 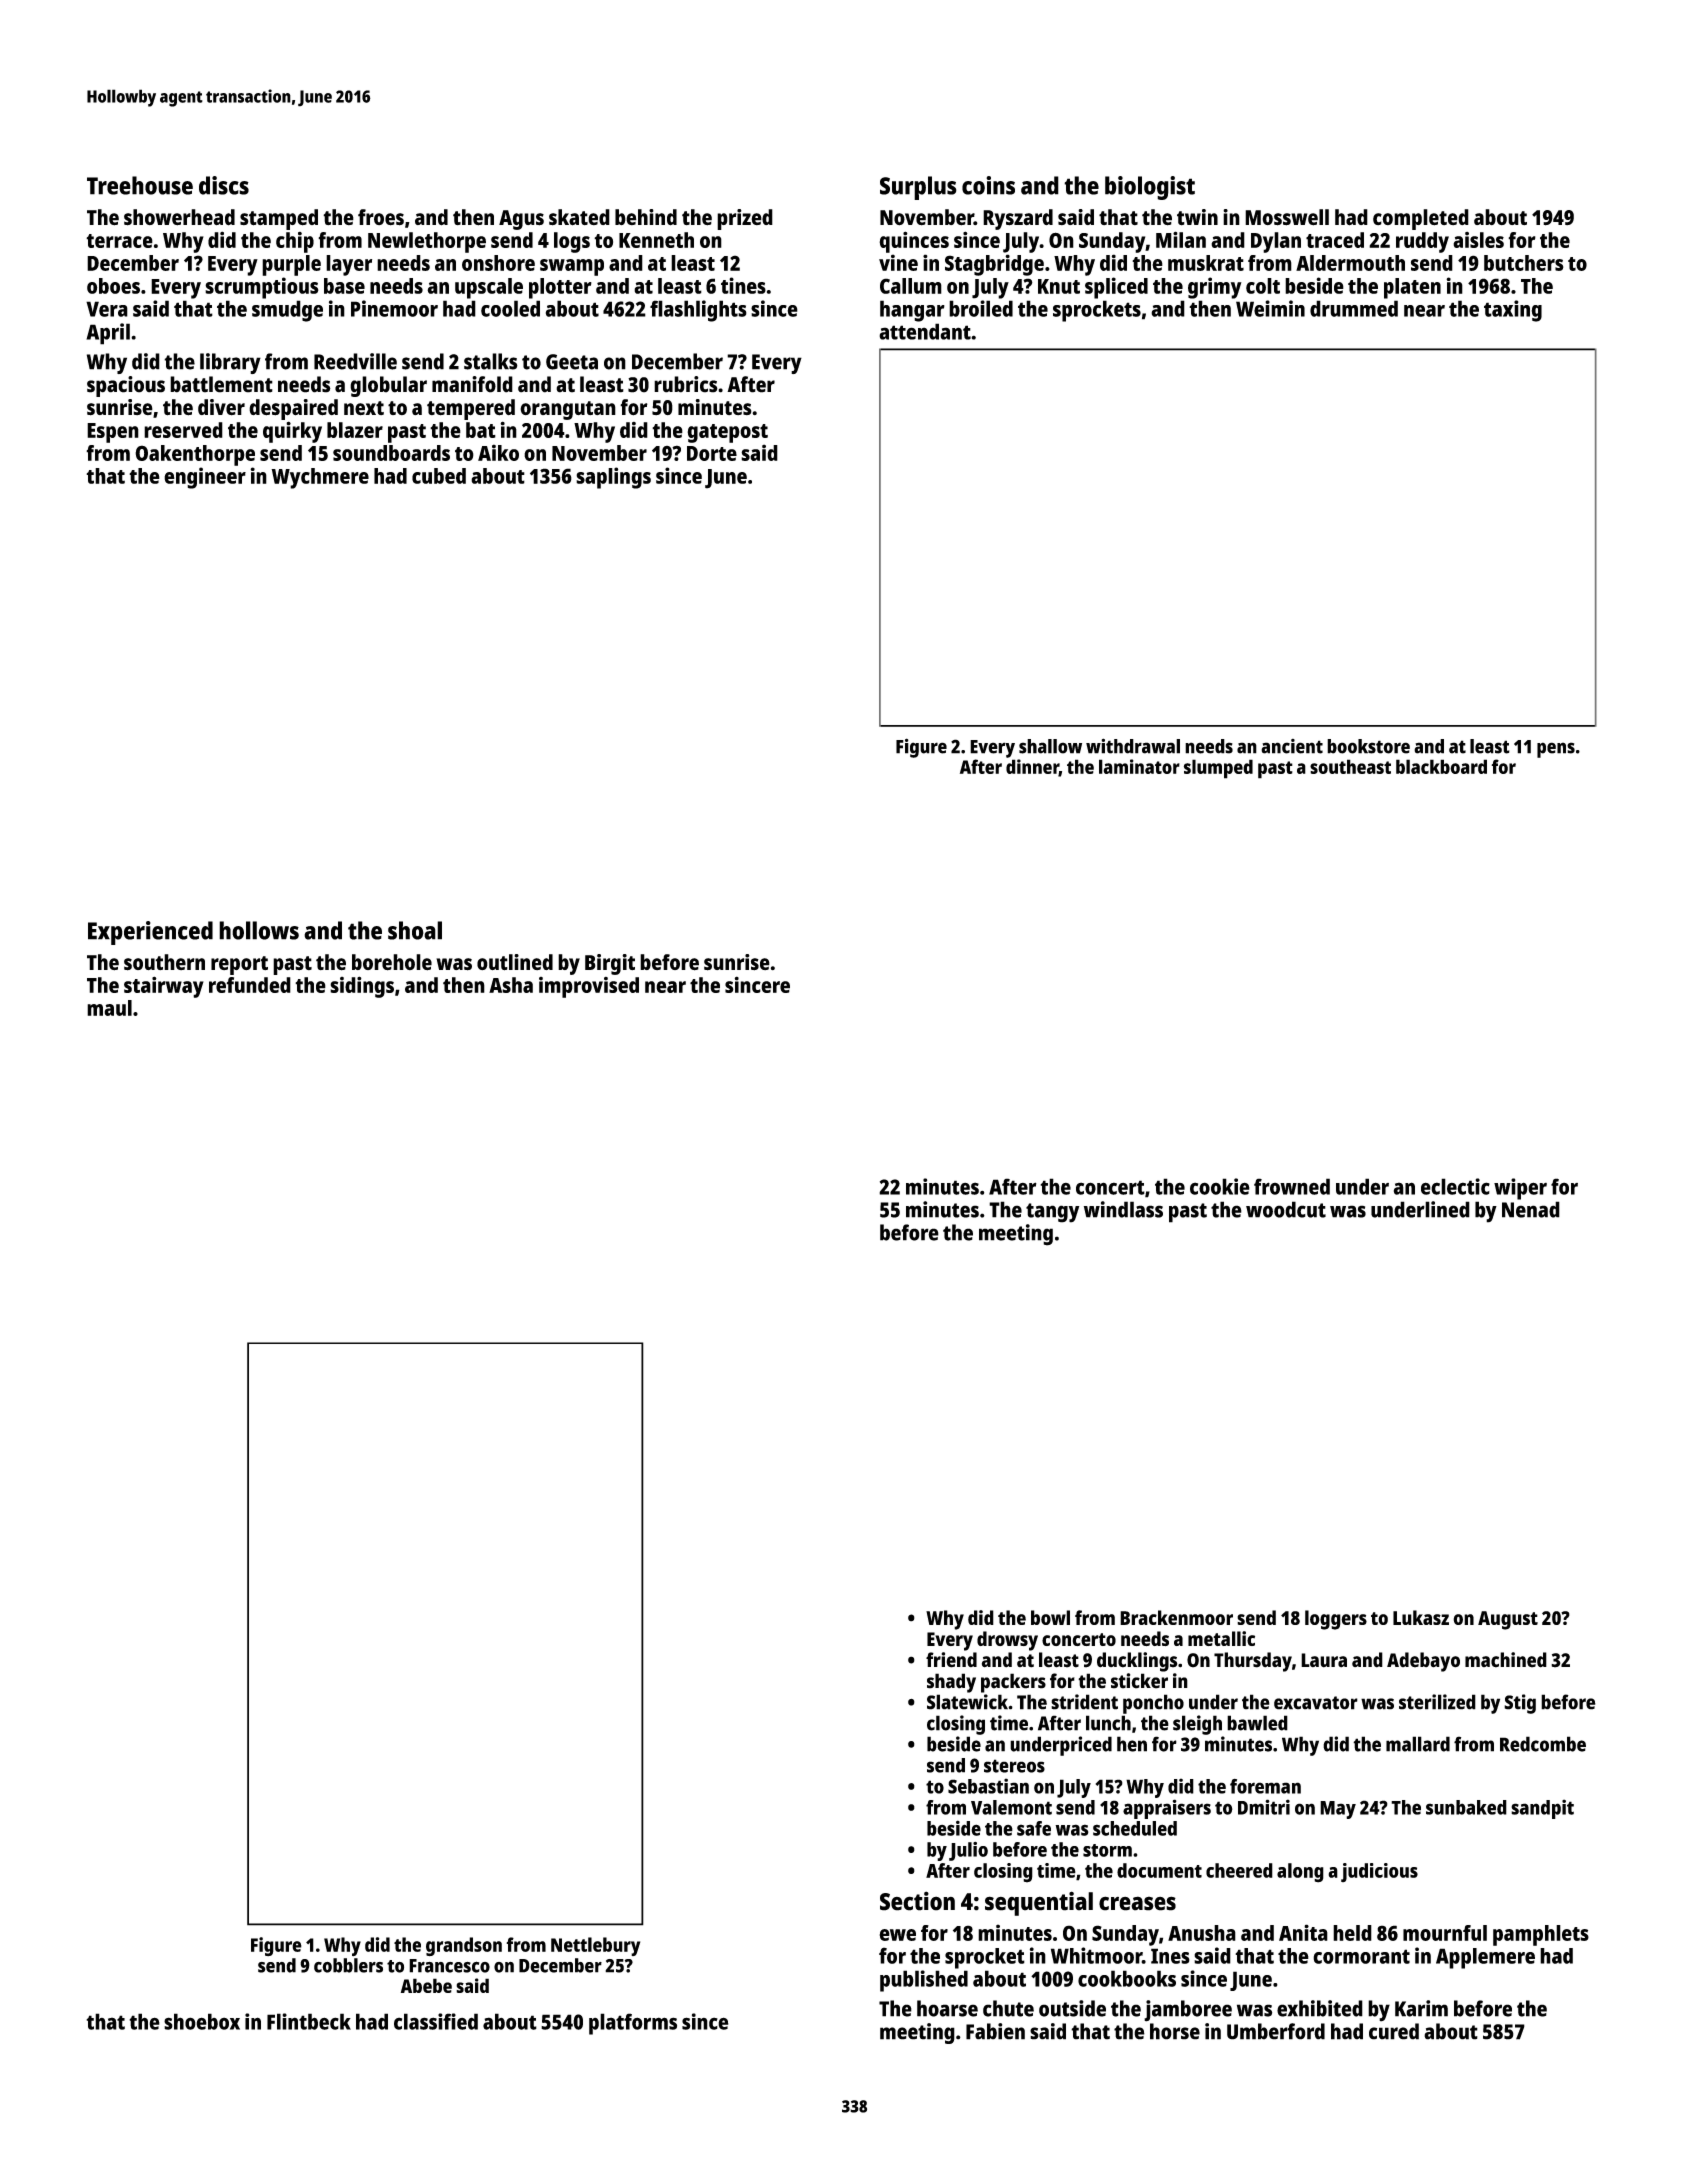 I want to click on sidings, so click(x=362, y=987).
